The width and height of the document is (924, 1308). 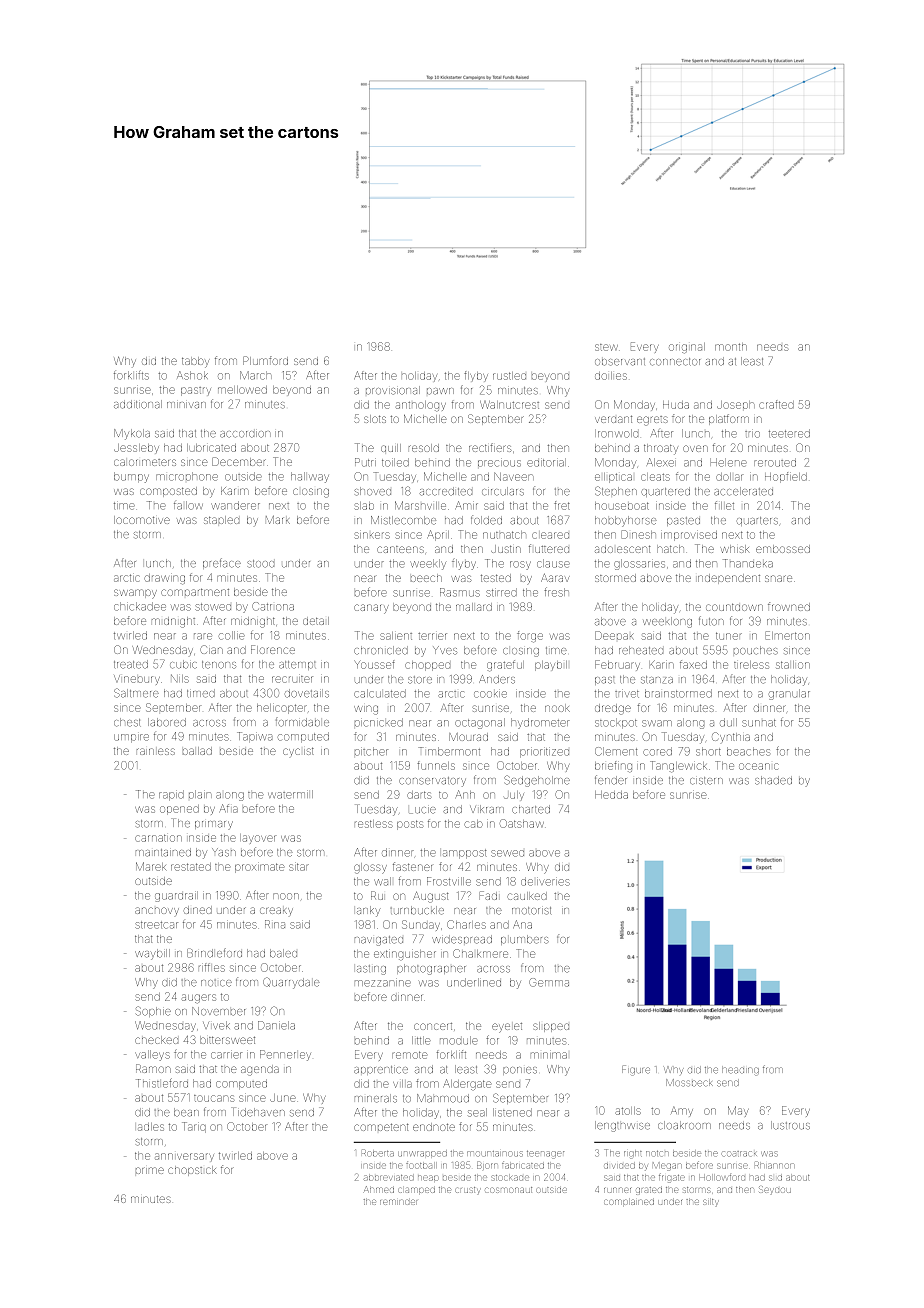 I want to click on chopped, so click(x=427, y=666).
